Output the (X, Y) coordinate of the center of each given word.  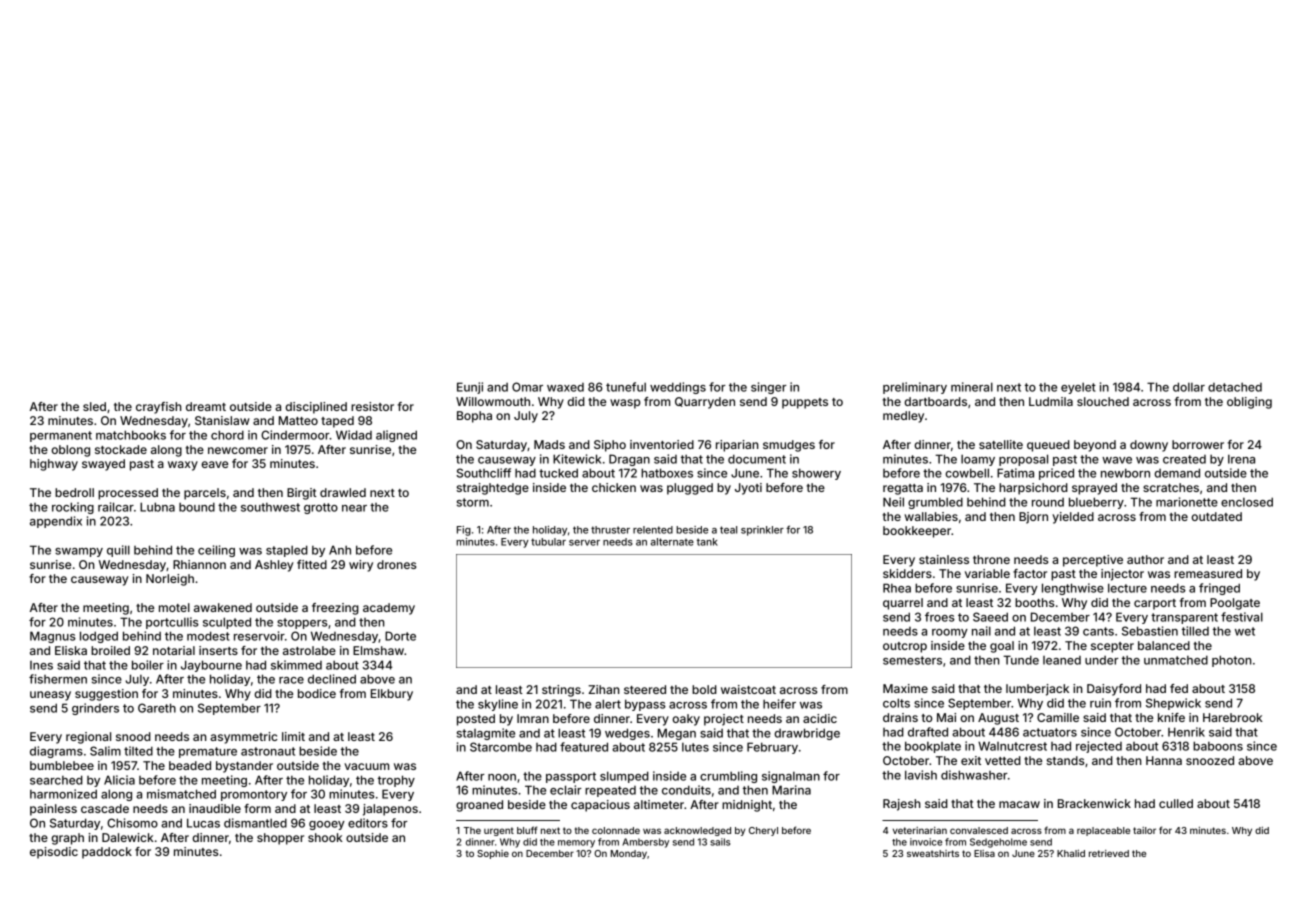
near (354, 508)
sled (94, 406)
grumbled (935, 503)
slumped (624, 777)
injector (1122, 575)
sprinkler (762, 531)
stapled (287, 551)
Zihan (603, 689)
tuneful (626, 387)
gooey (327, 825)
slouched (1103, 401)
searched (56, 780)
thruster (610, 530)
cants (1098, 631)
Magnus (53, 637)
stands (1065, 760)
